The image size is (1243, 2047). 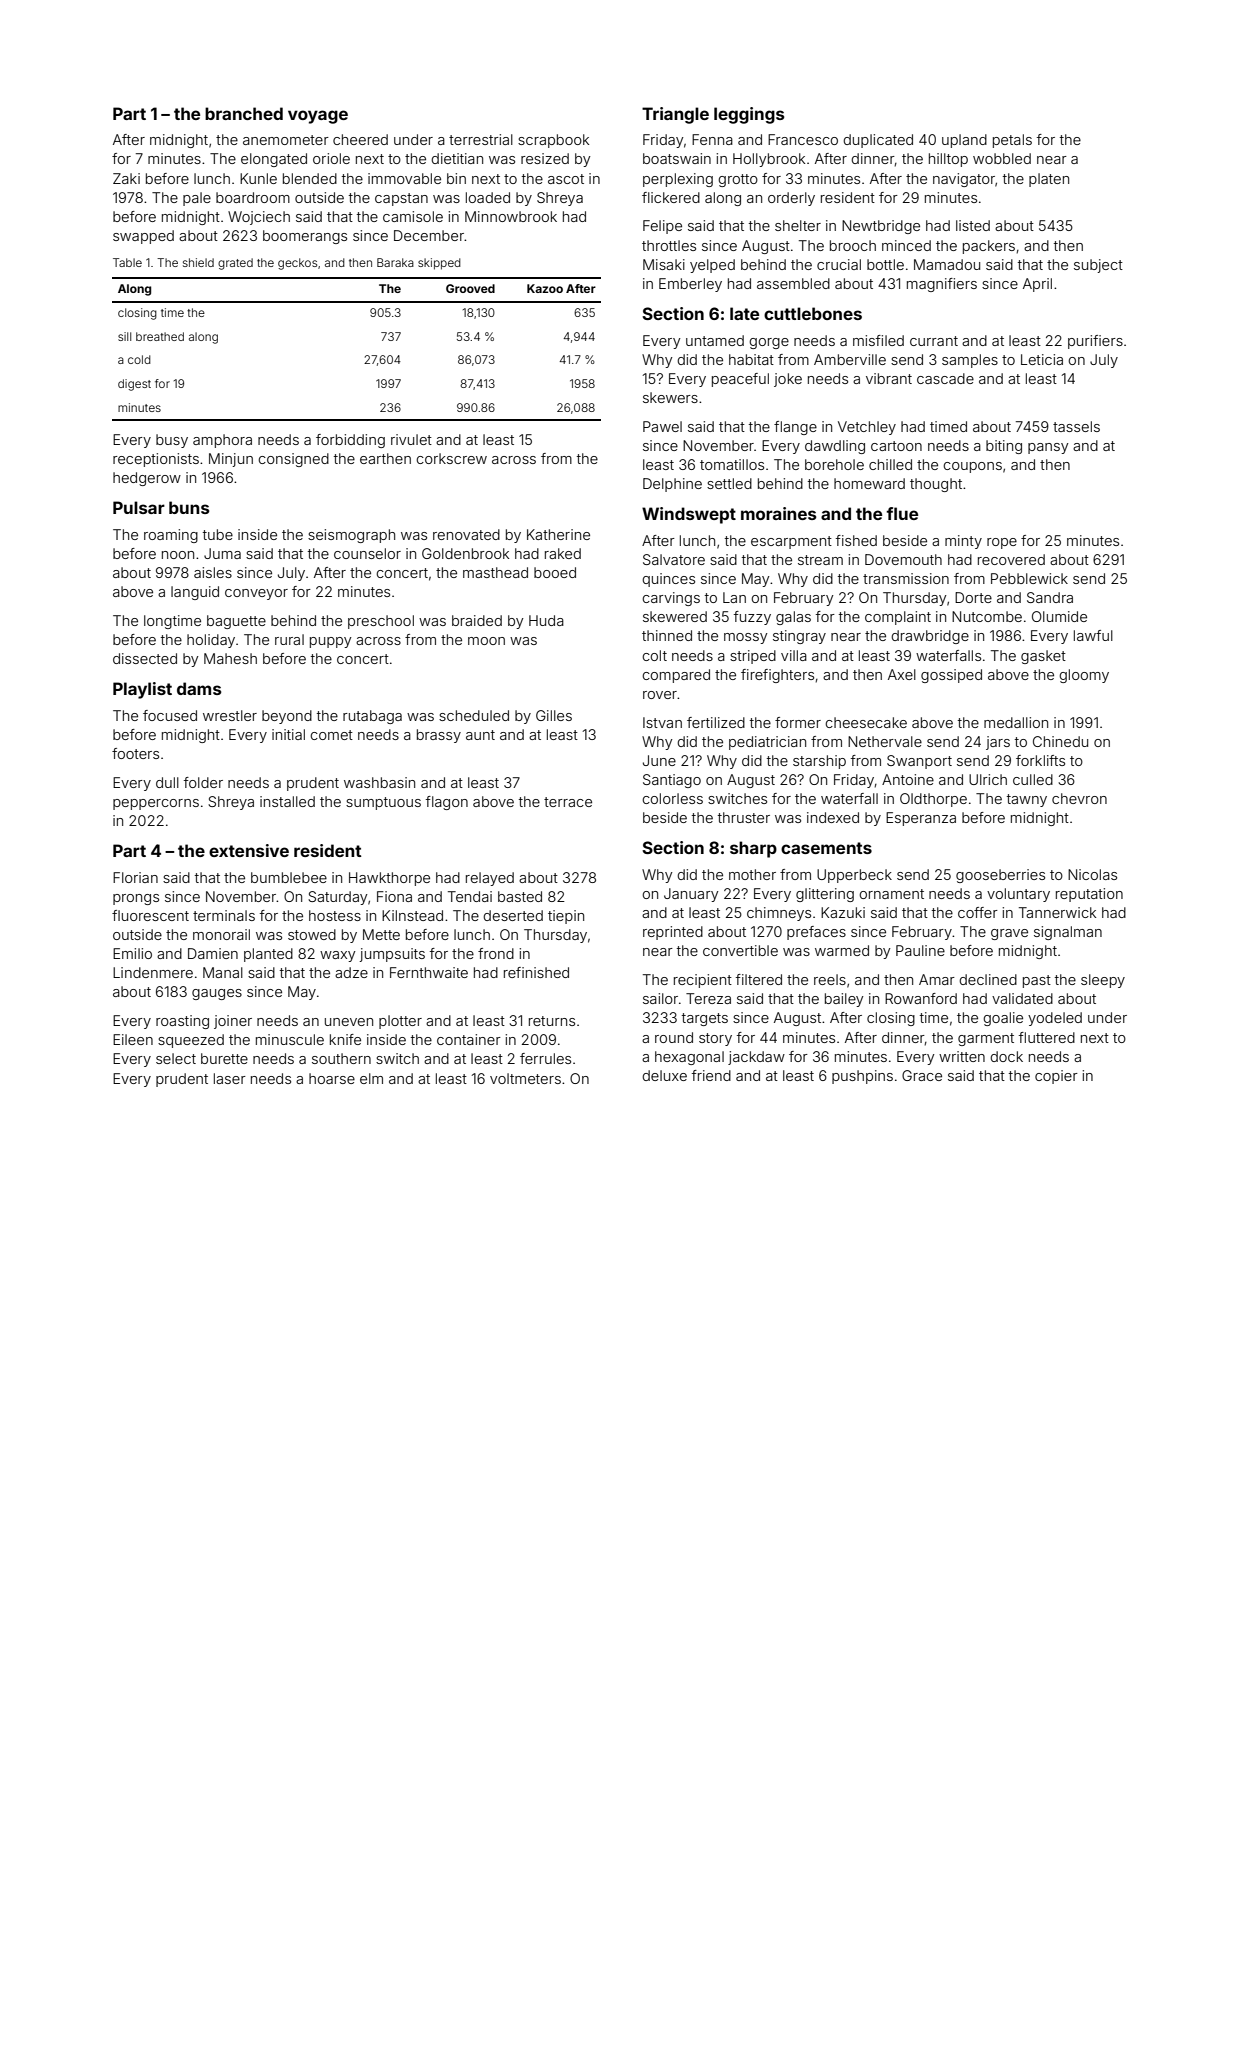 What do you see at coordinates (1012, 141) in the screenshot?
I see `petals` at bounding box center [1012, 141].
